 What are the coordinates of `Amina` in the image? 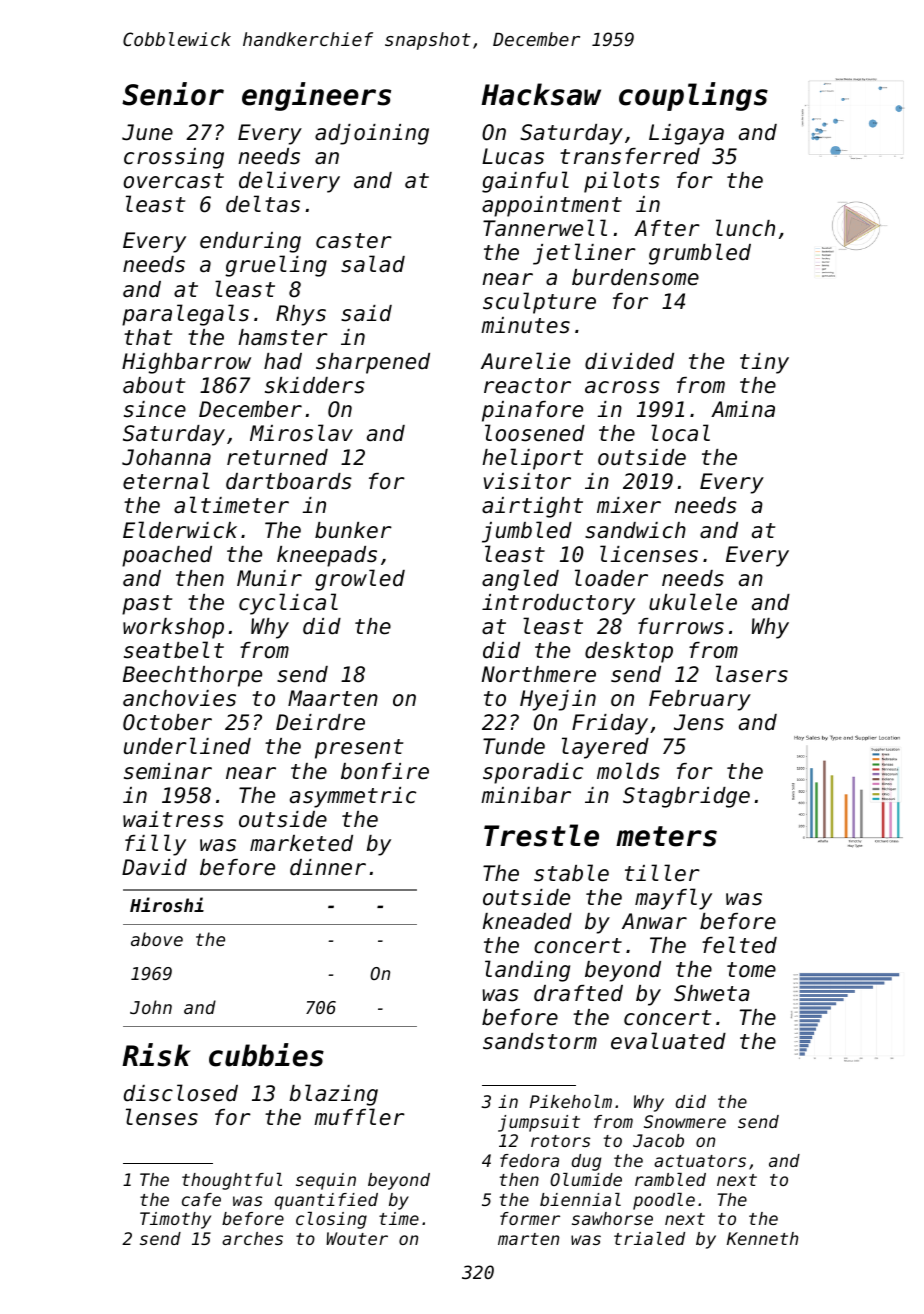 It's located at (743, 409).
